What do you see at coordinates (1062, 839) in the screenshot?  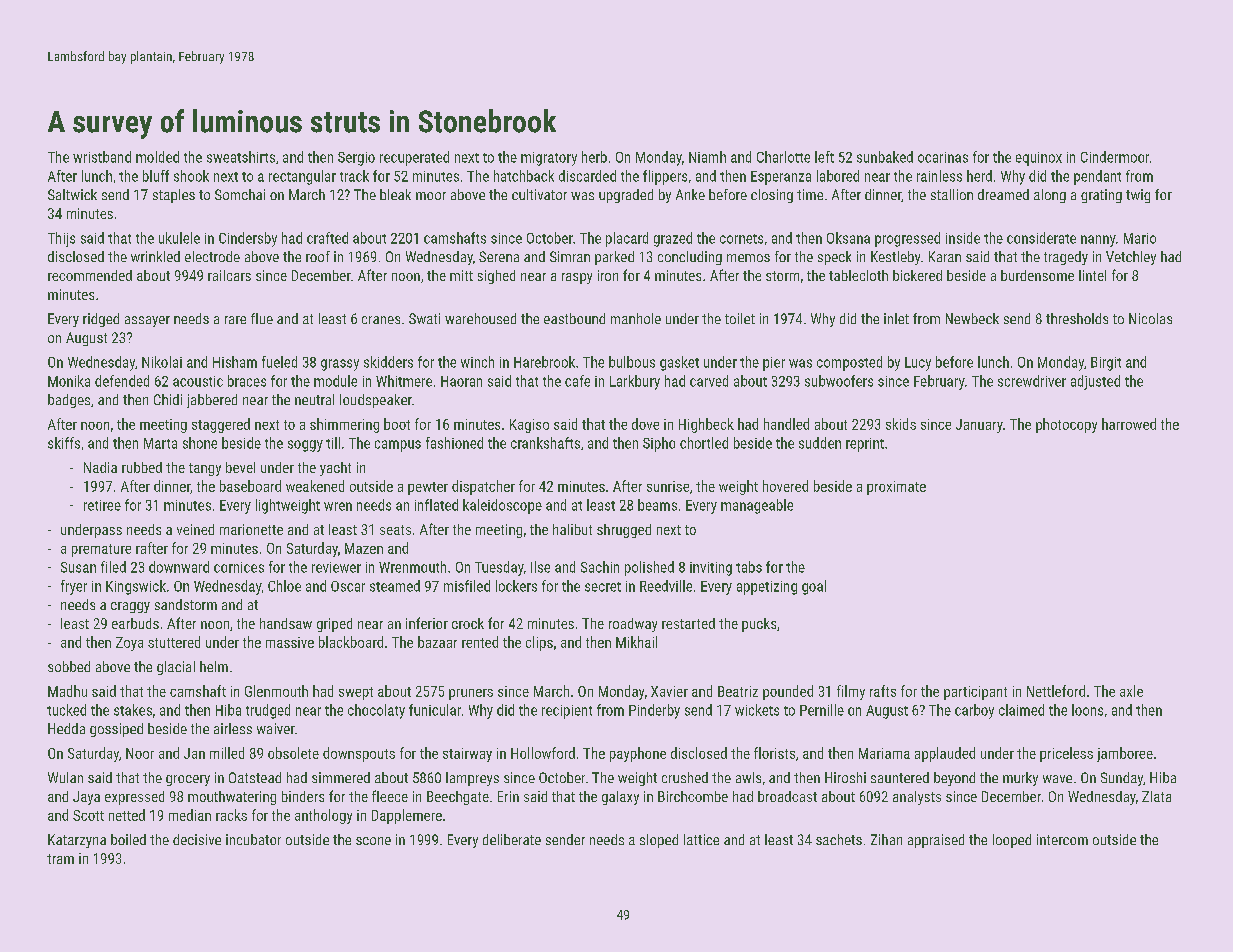 I see `intercom` at bounding box center [1062, 839].
